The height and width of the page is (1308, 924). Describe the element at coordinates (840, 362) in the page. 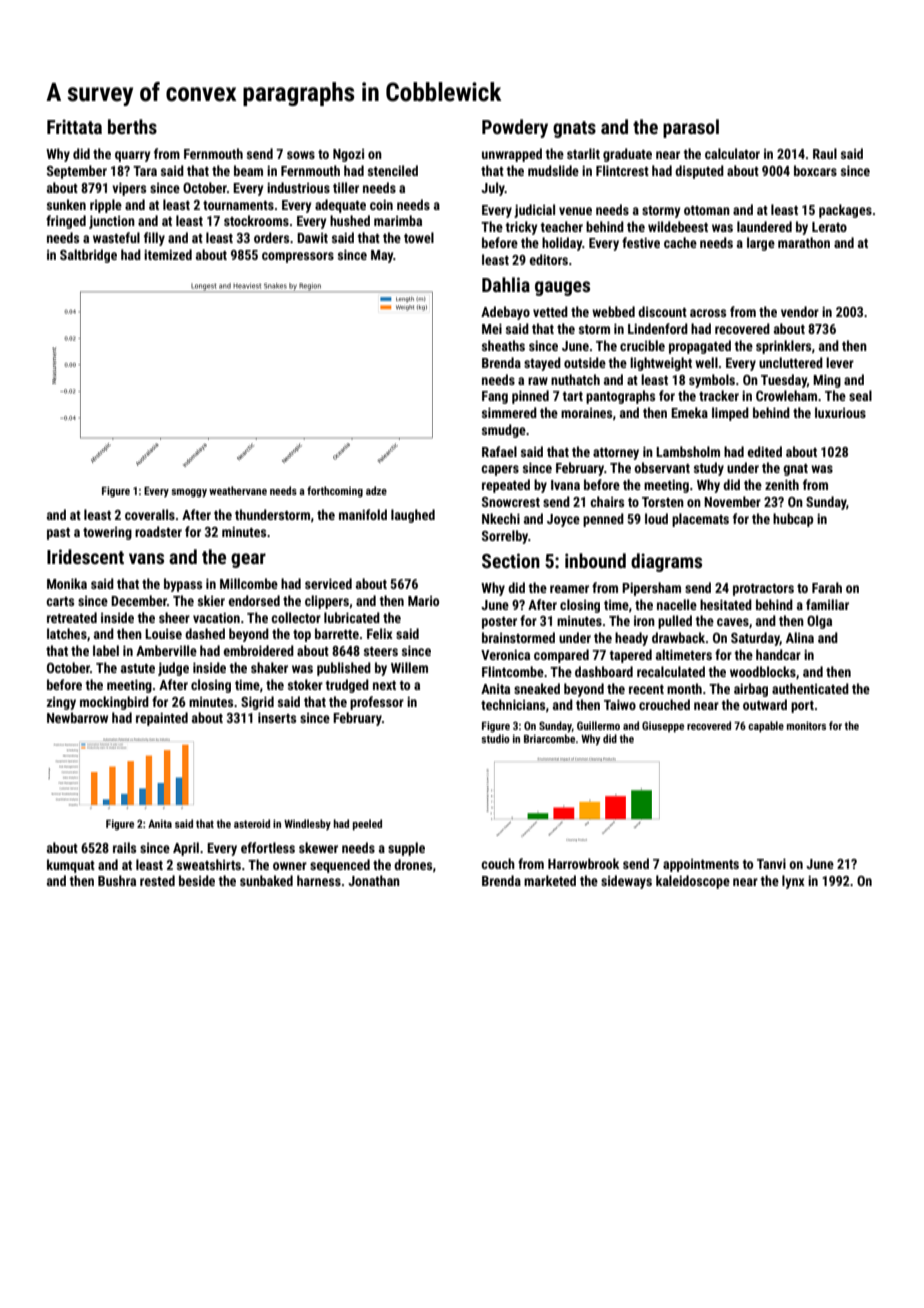

I see `lever` at that location.
